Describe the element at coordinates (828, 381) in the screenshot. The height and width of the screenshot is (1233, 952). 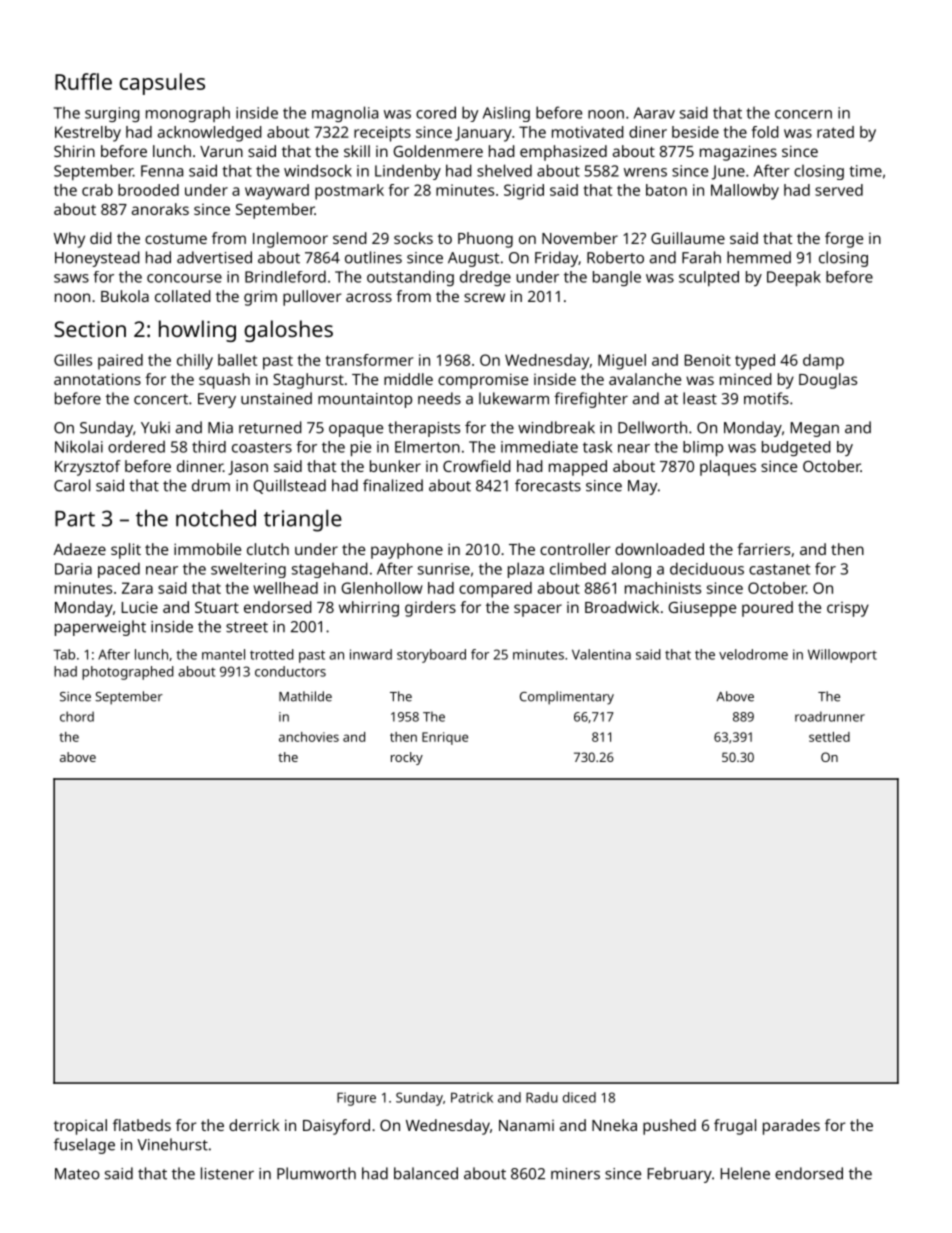
I see `Douglas` at that location.
